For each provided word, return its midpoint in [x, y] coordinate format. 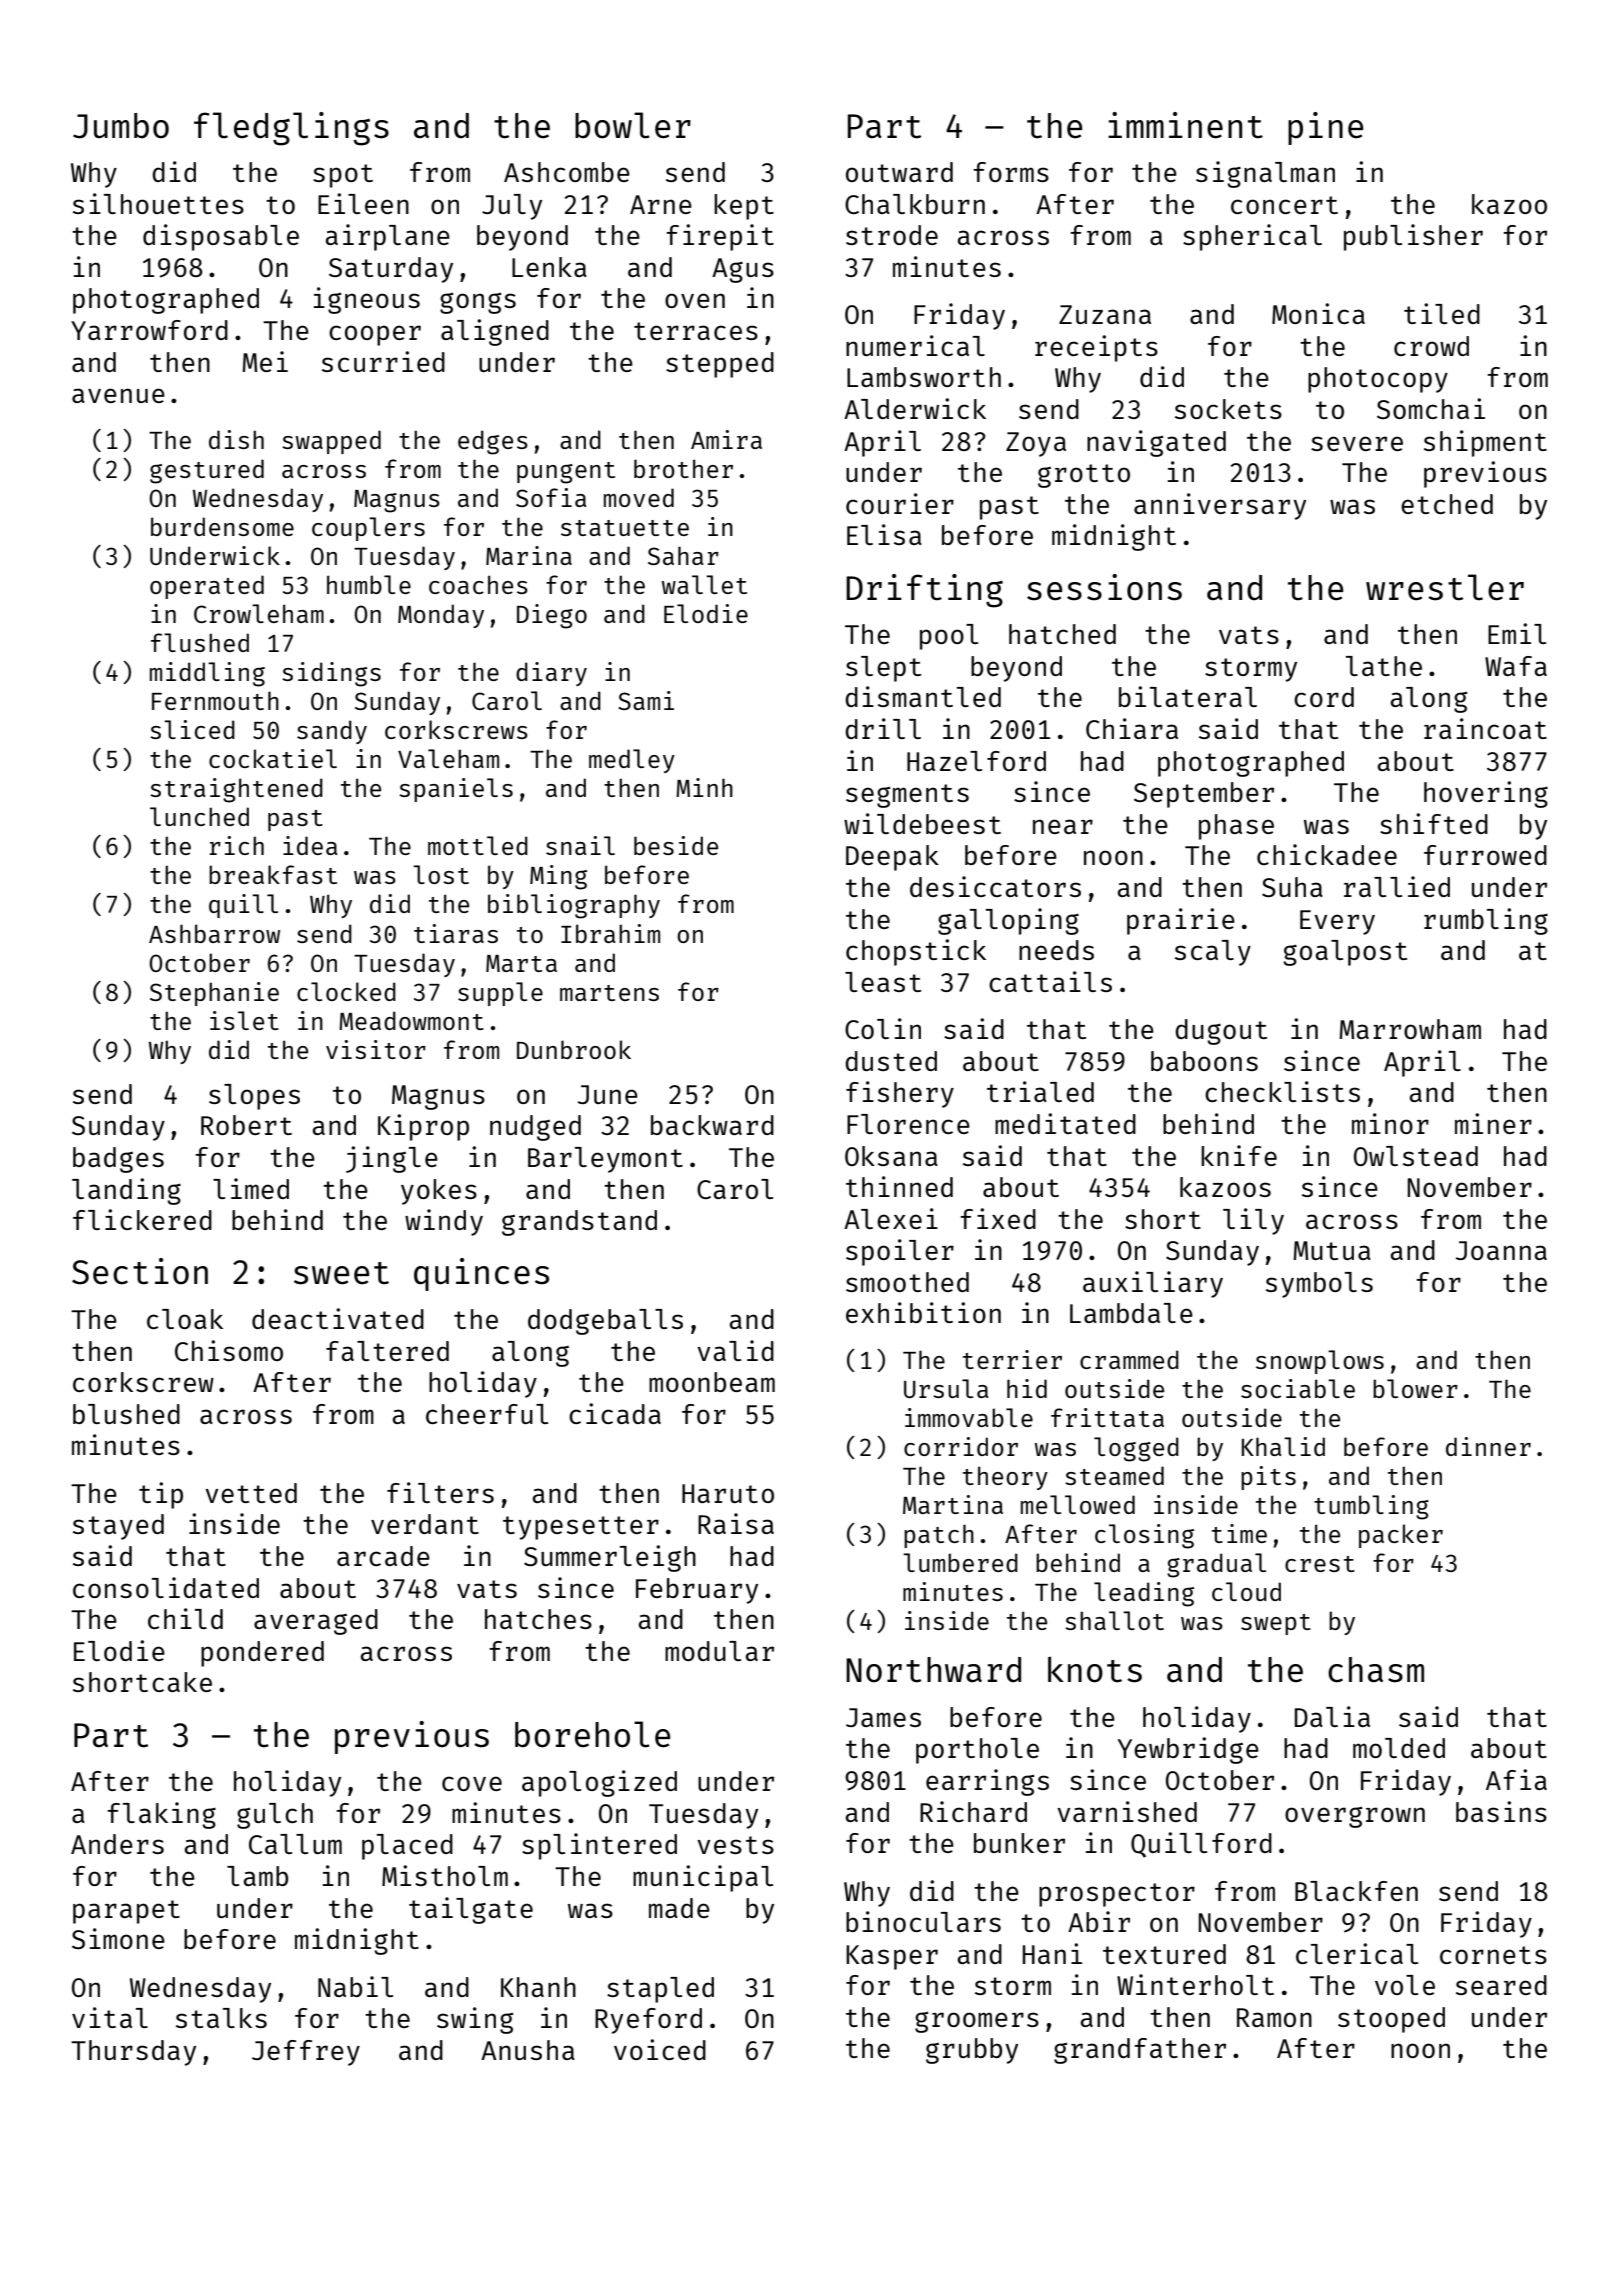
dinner [1488, 1446]
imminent [1185, 125]
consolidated [166, 1587]
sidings [331, 674]
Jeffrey [306, 2053]
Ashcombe [567, 172]
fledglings [291, 129]
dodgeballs [605, 1322]
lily [1253, 1221]
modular [719, 1651]
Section [140, 1271]
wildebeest [922, 823]
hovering [1486, 794]
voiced [660, 2049]
